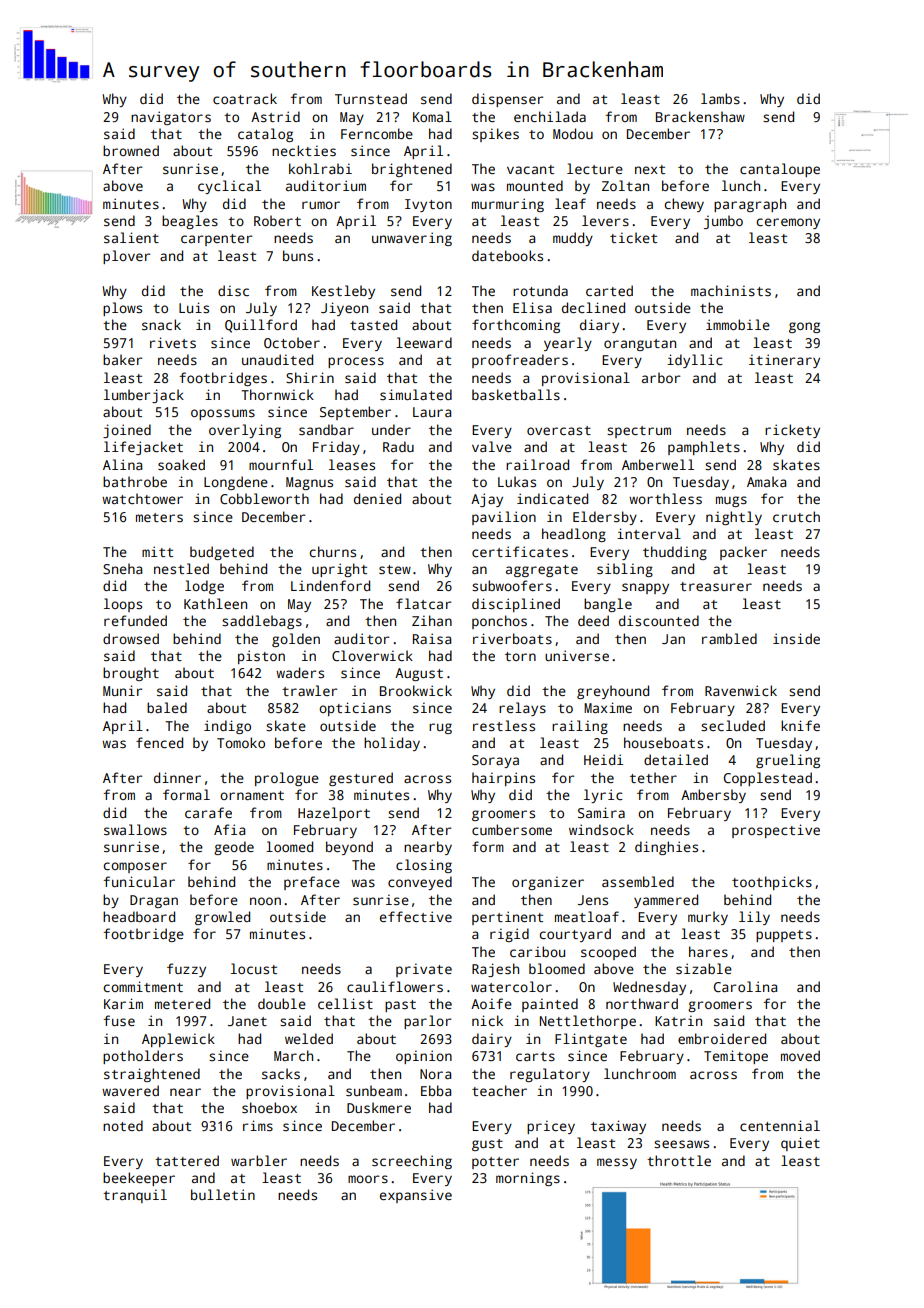  Describe the element at coordinates (135, 1196) in the document. I see `tranquil` at that location.
